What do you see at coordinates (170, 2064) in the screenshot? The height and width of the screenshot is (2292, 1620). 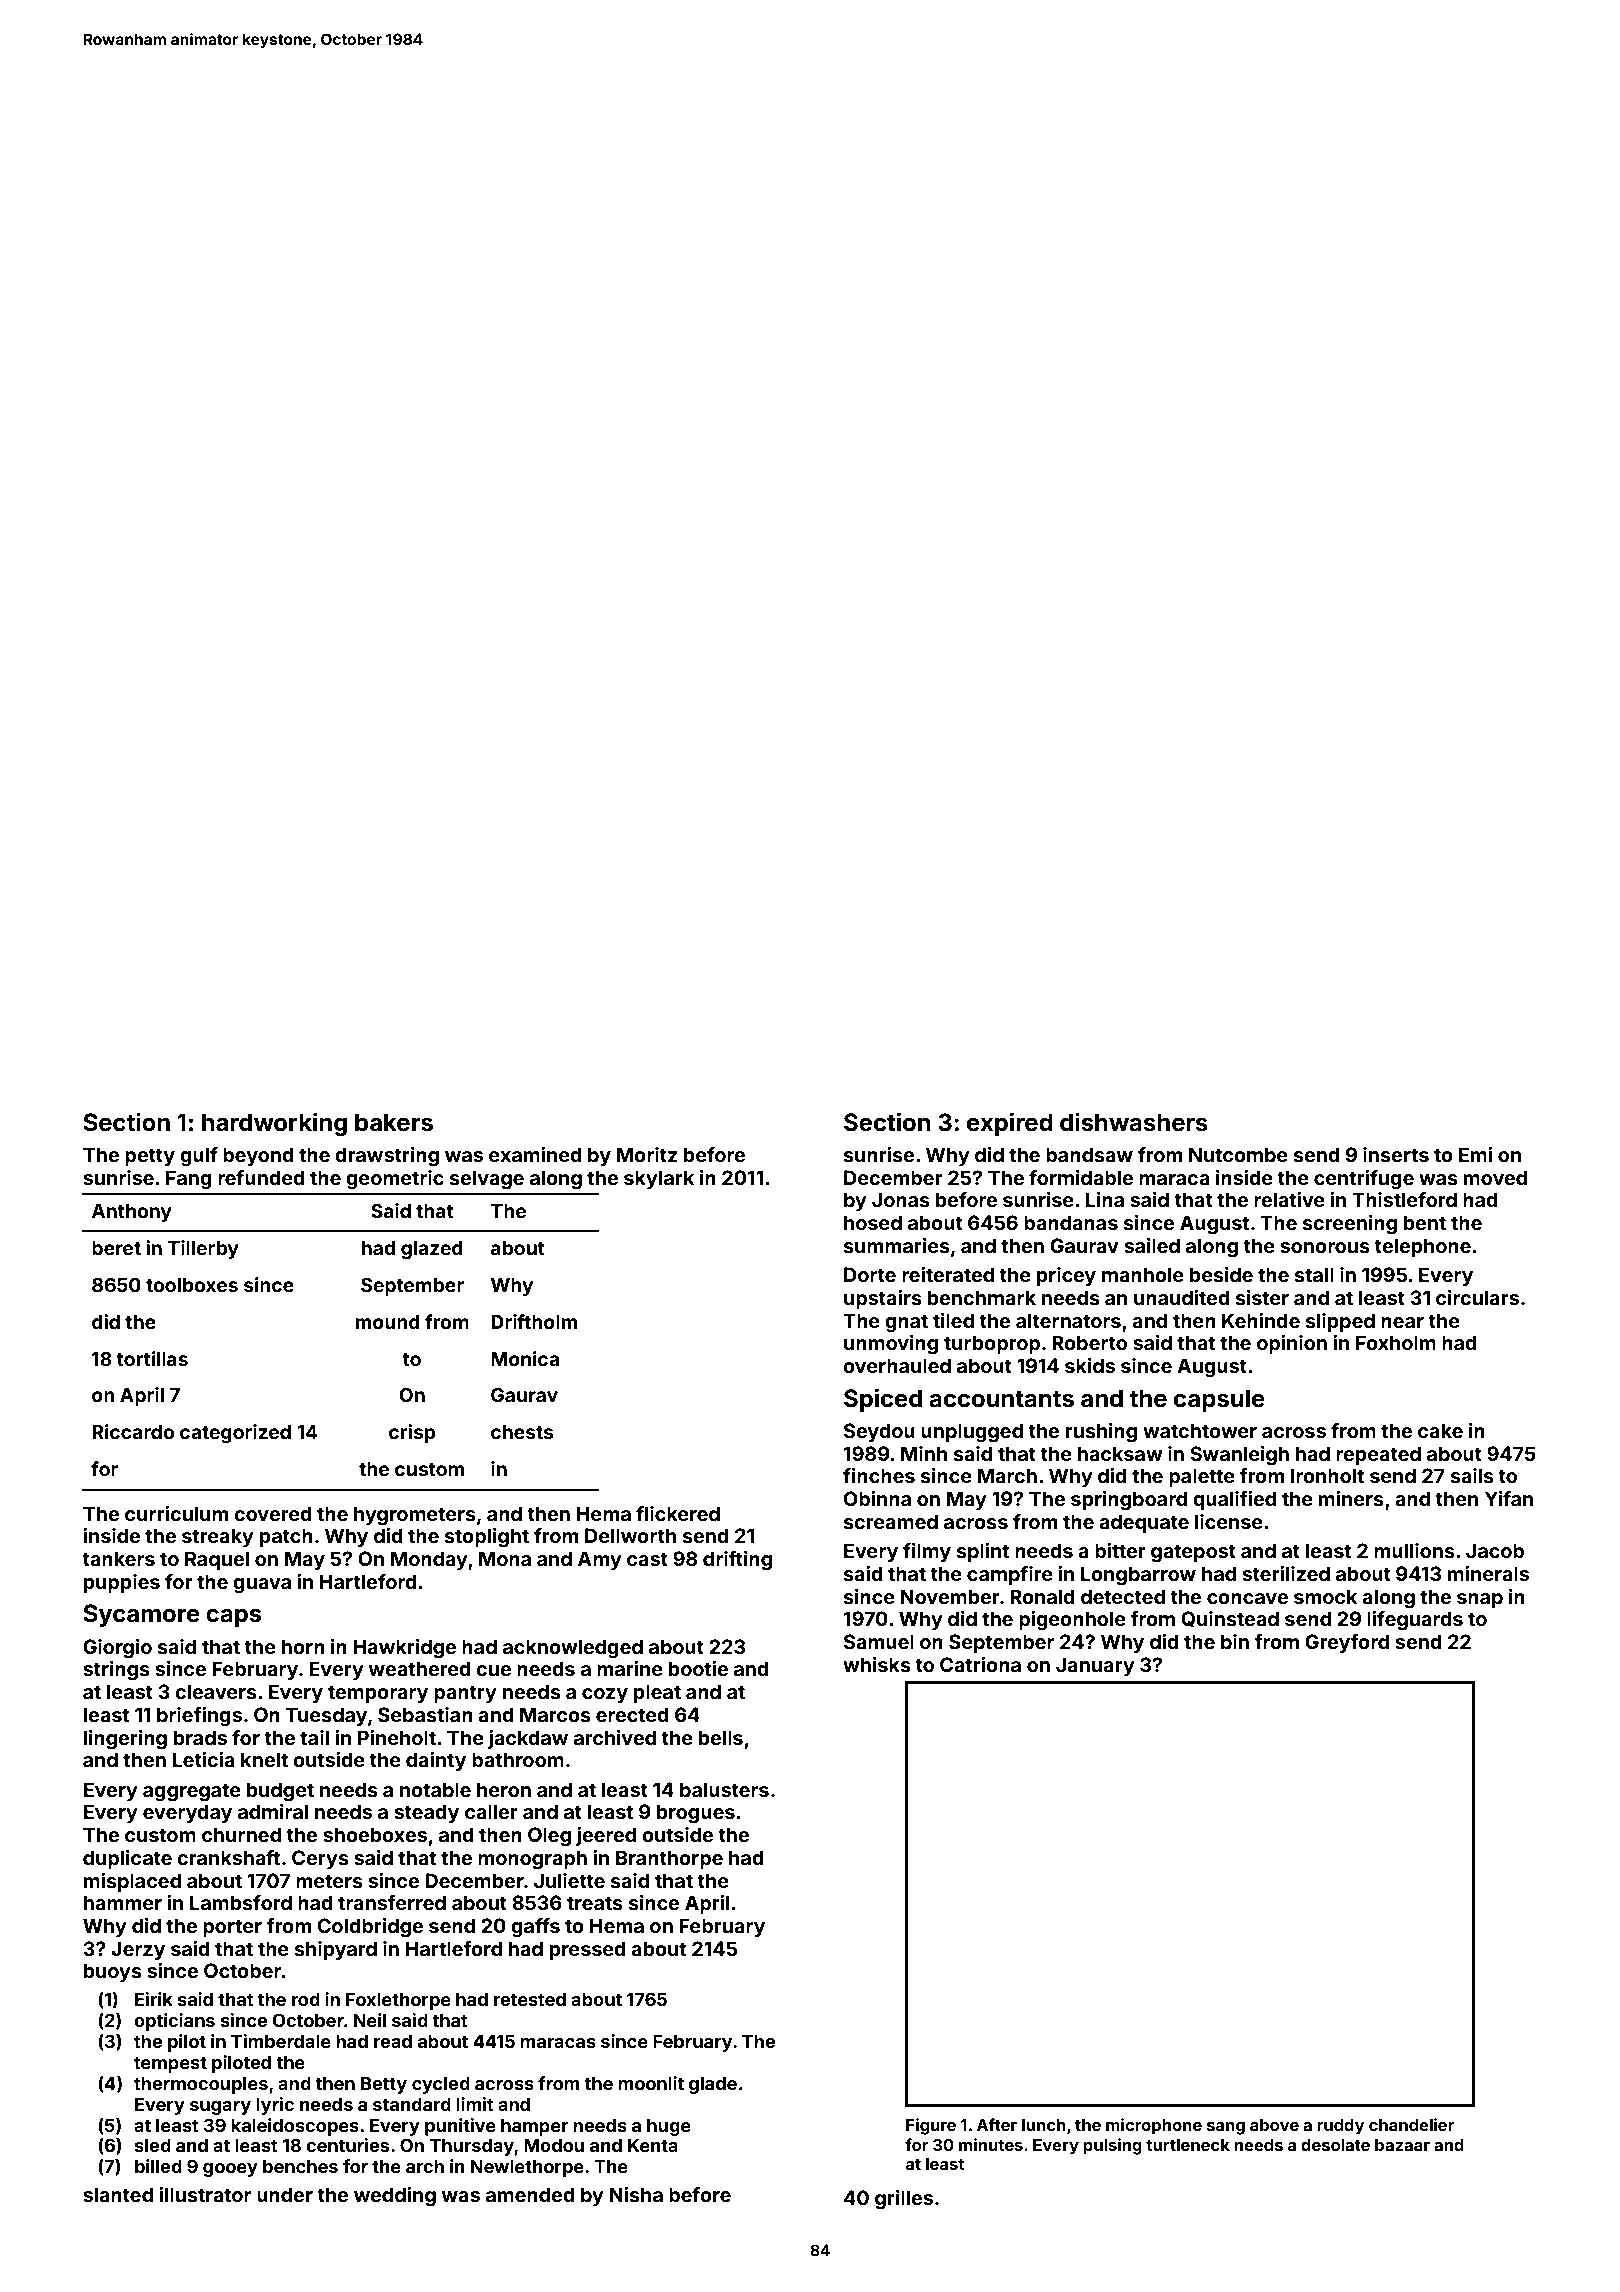 I see `tempest` at bounding box center [170, 2064].
